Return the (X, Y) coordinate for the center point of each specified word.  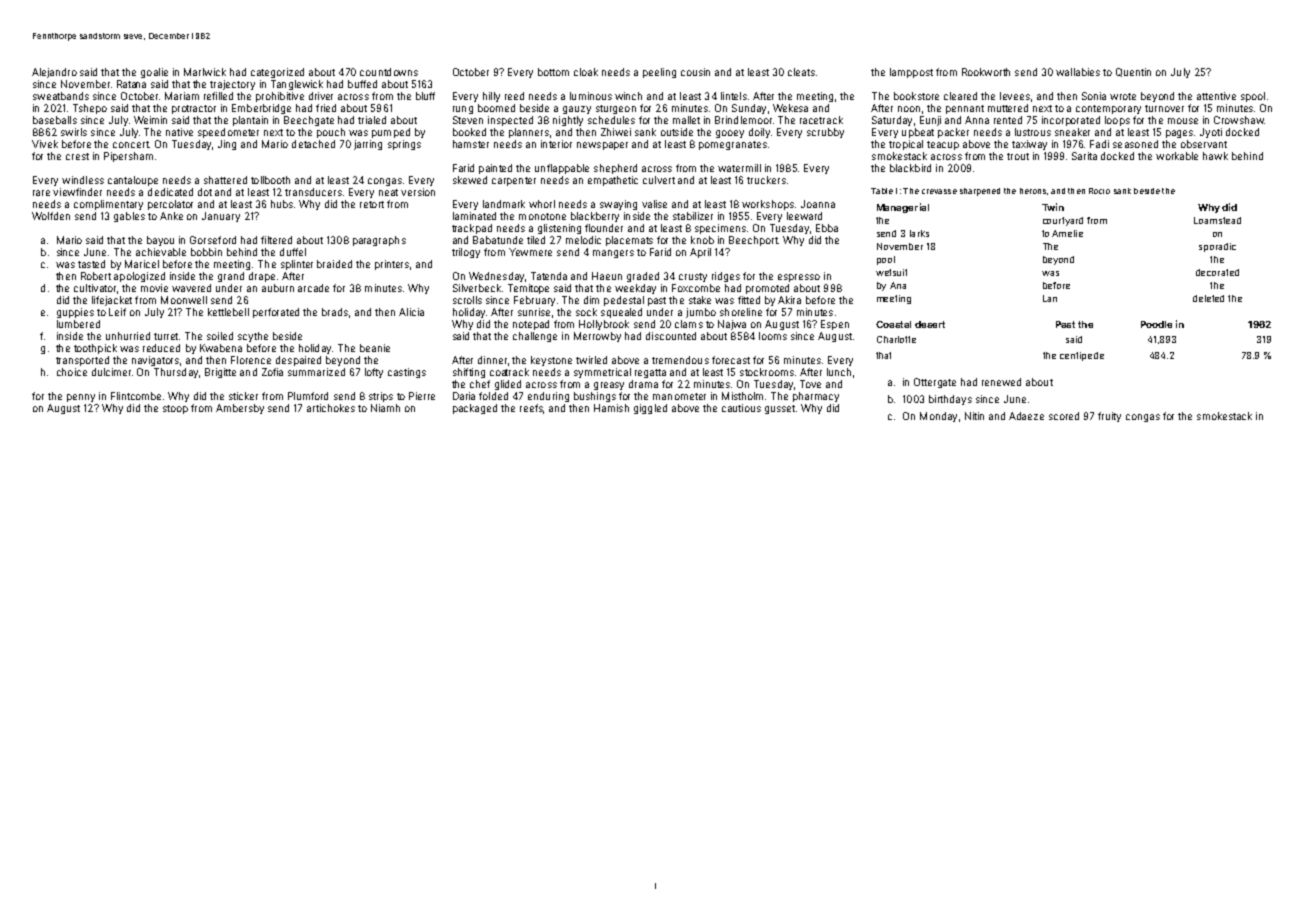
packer (953, 133)
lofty (374, 373)
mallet (686, 120)
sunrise (534, 312)
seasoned (1135, 144)
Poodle (1156, 324)
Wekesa (790, 108)
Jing (227, 145)
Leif (117, 312)
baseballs (55, 120)
